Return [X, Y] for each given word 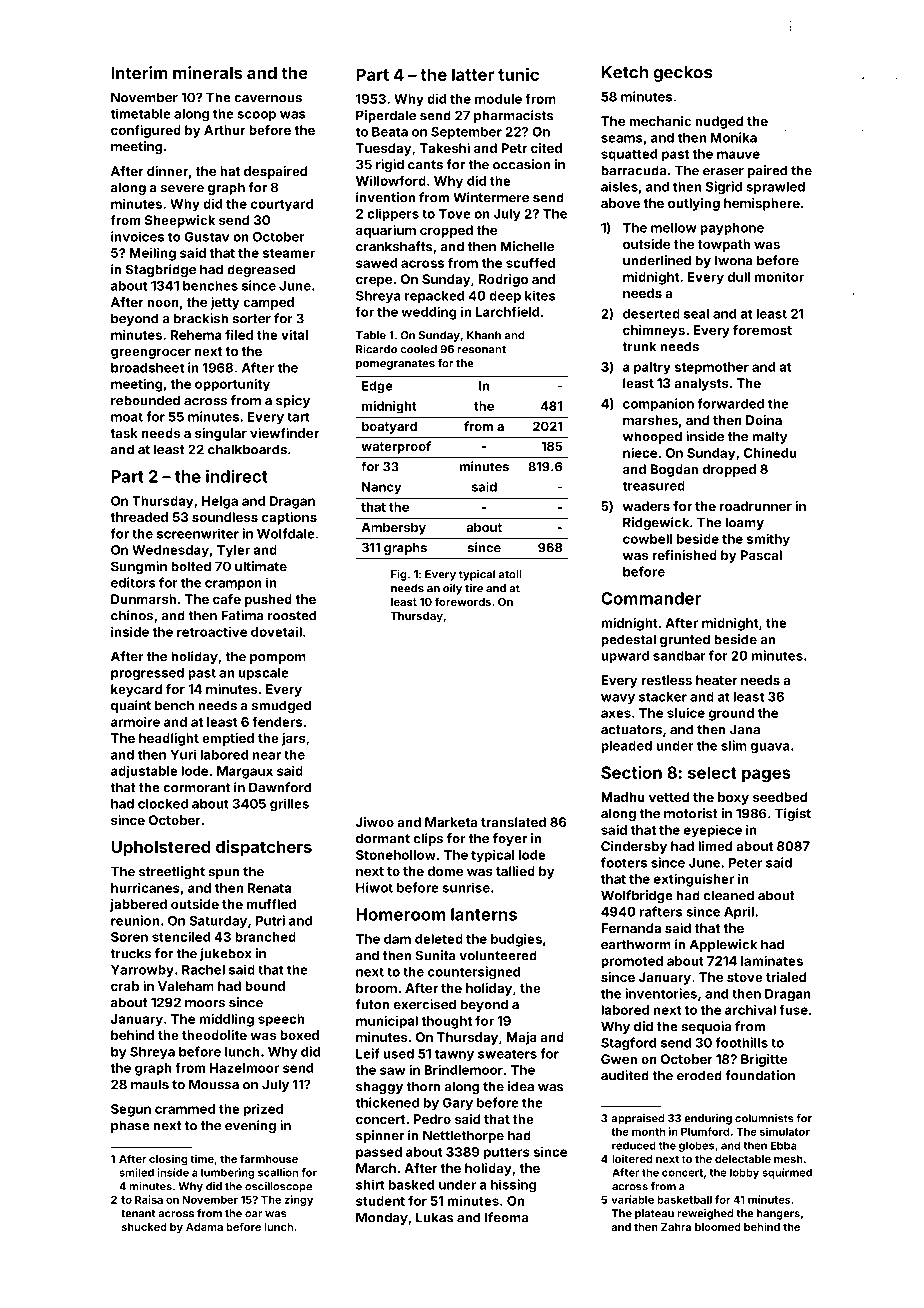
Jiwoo [375, 822]
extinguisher [694, 880]
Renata [269, 888]
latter [473, 74]
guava [770, 748]
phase [130, 1126]
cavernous [268, 99]
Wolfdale [286, 533]
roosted [292, 615]
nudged [719, 122]
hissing [513, 1185]
